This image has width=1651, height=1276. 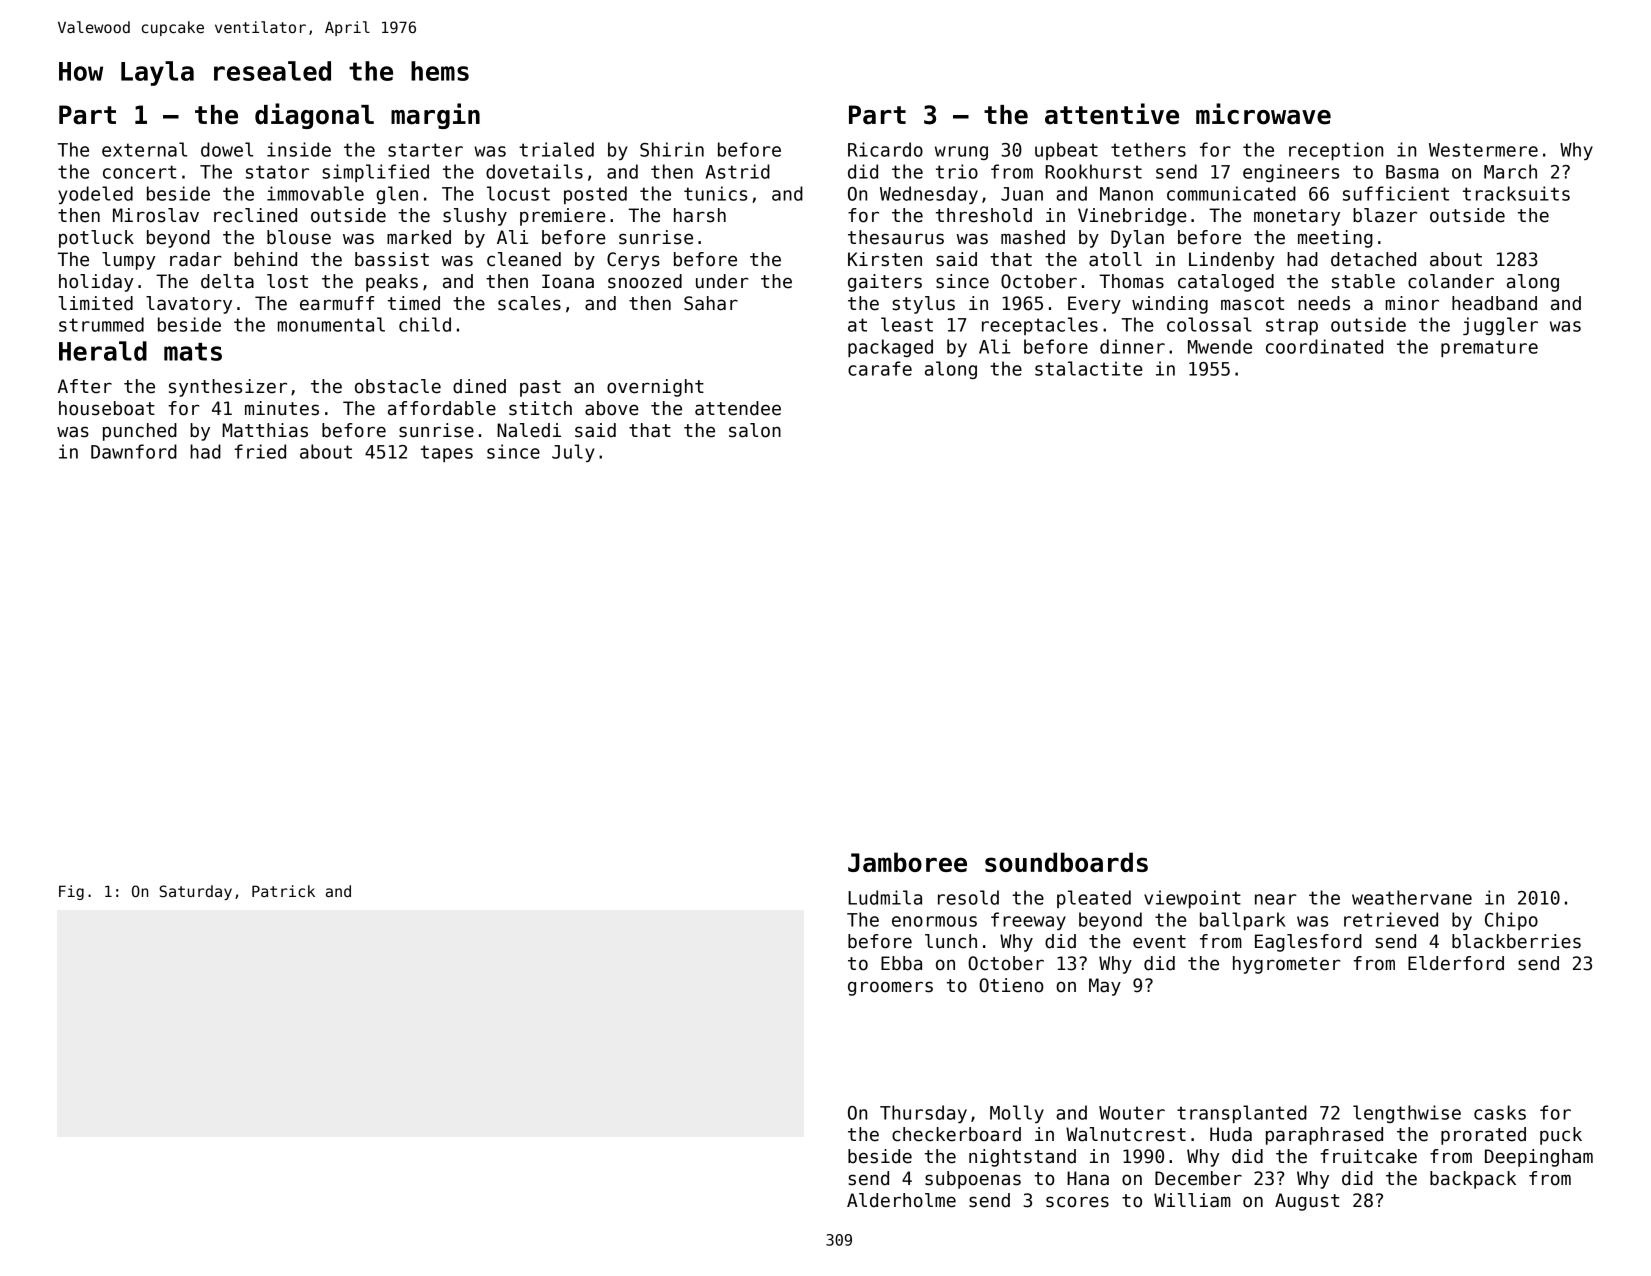 What do you see at coordinates (755, 430) in the image?
I see `salon` at bounding box center [755, 430].
